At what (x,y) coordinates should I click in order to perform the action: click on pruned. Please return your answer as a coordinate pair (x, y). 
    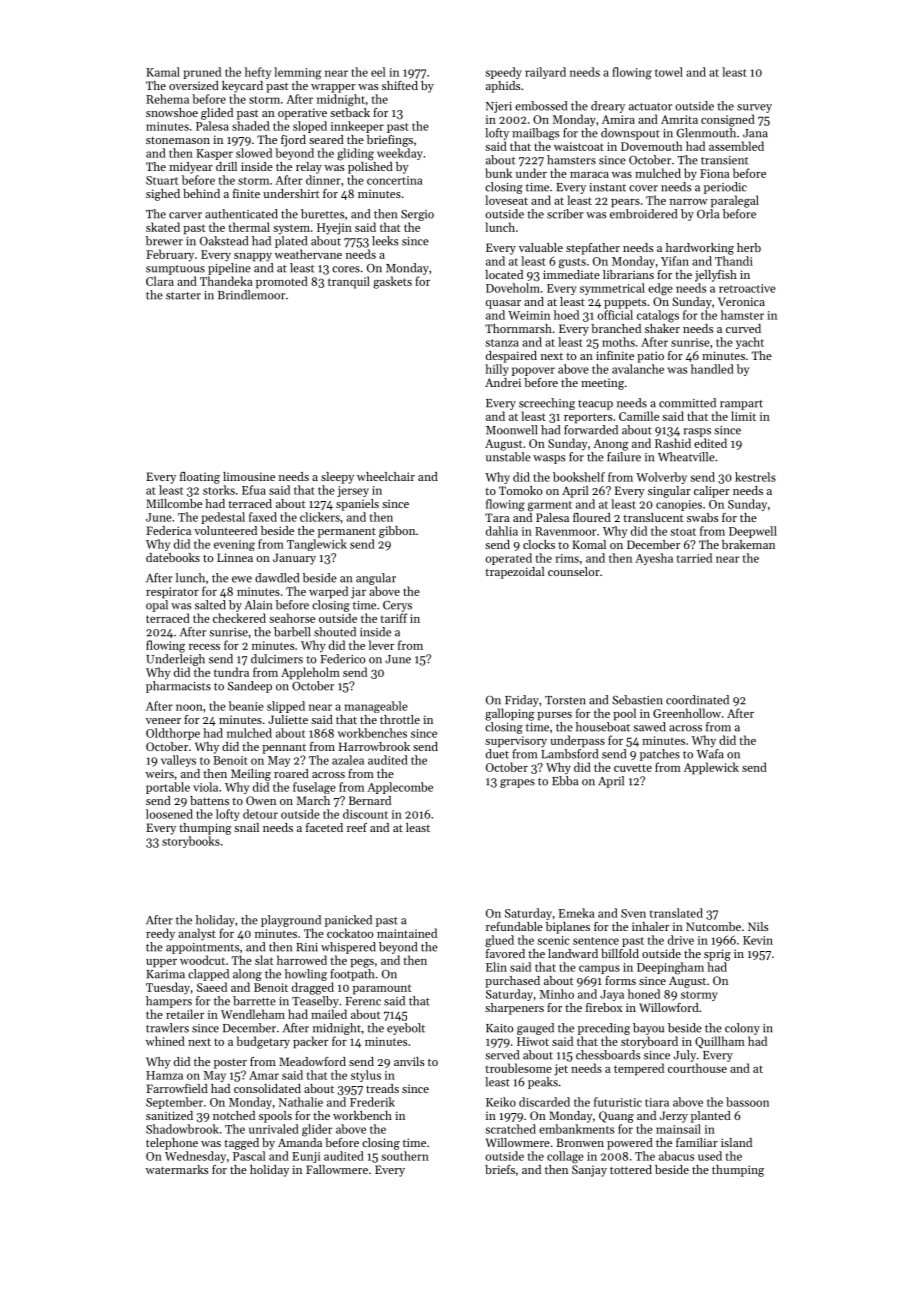
    Looking at the image, I should click on (202, 73).
